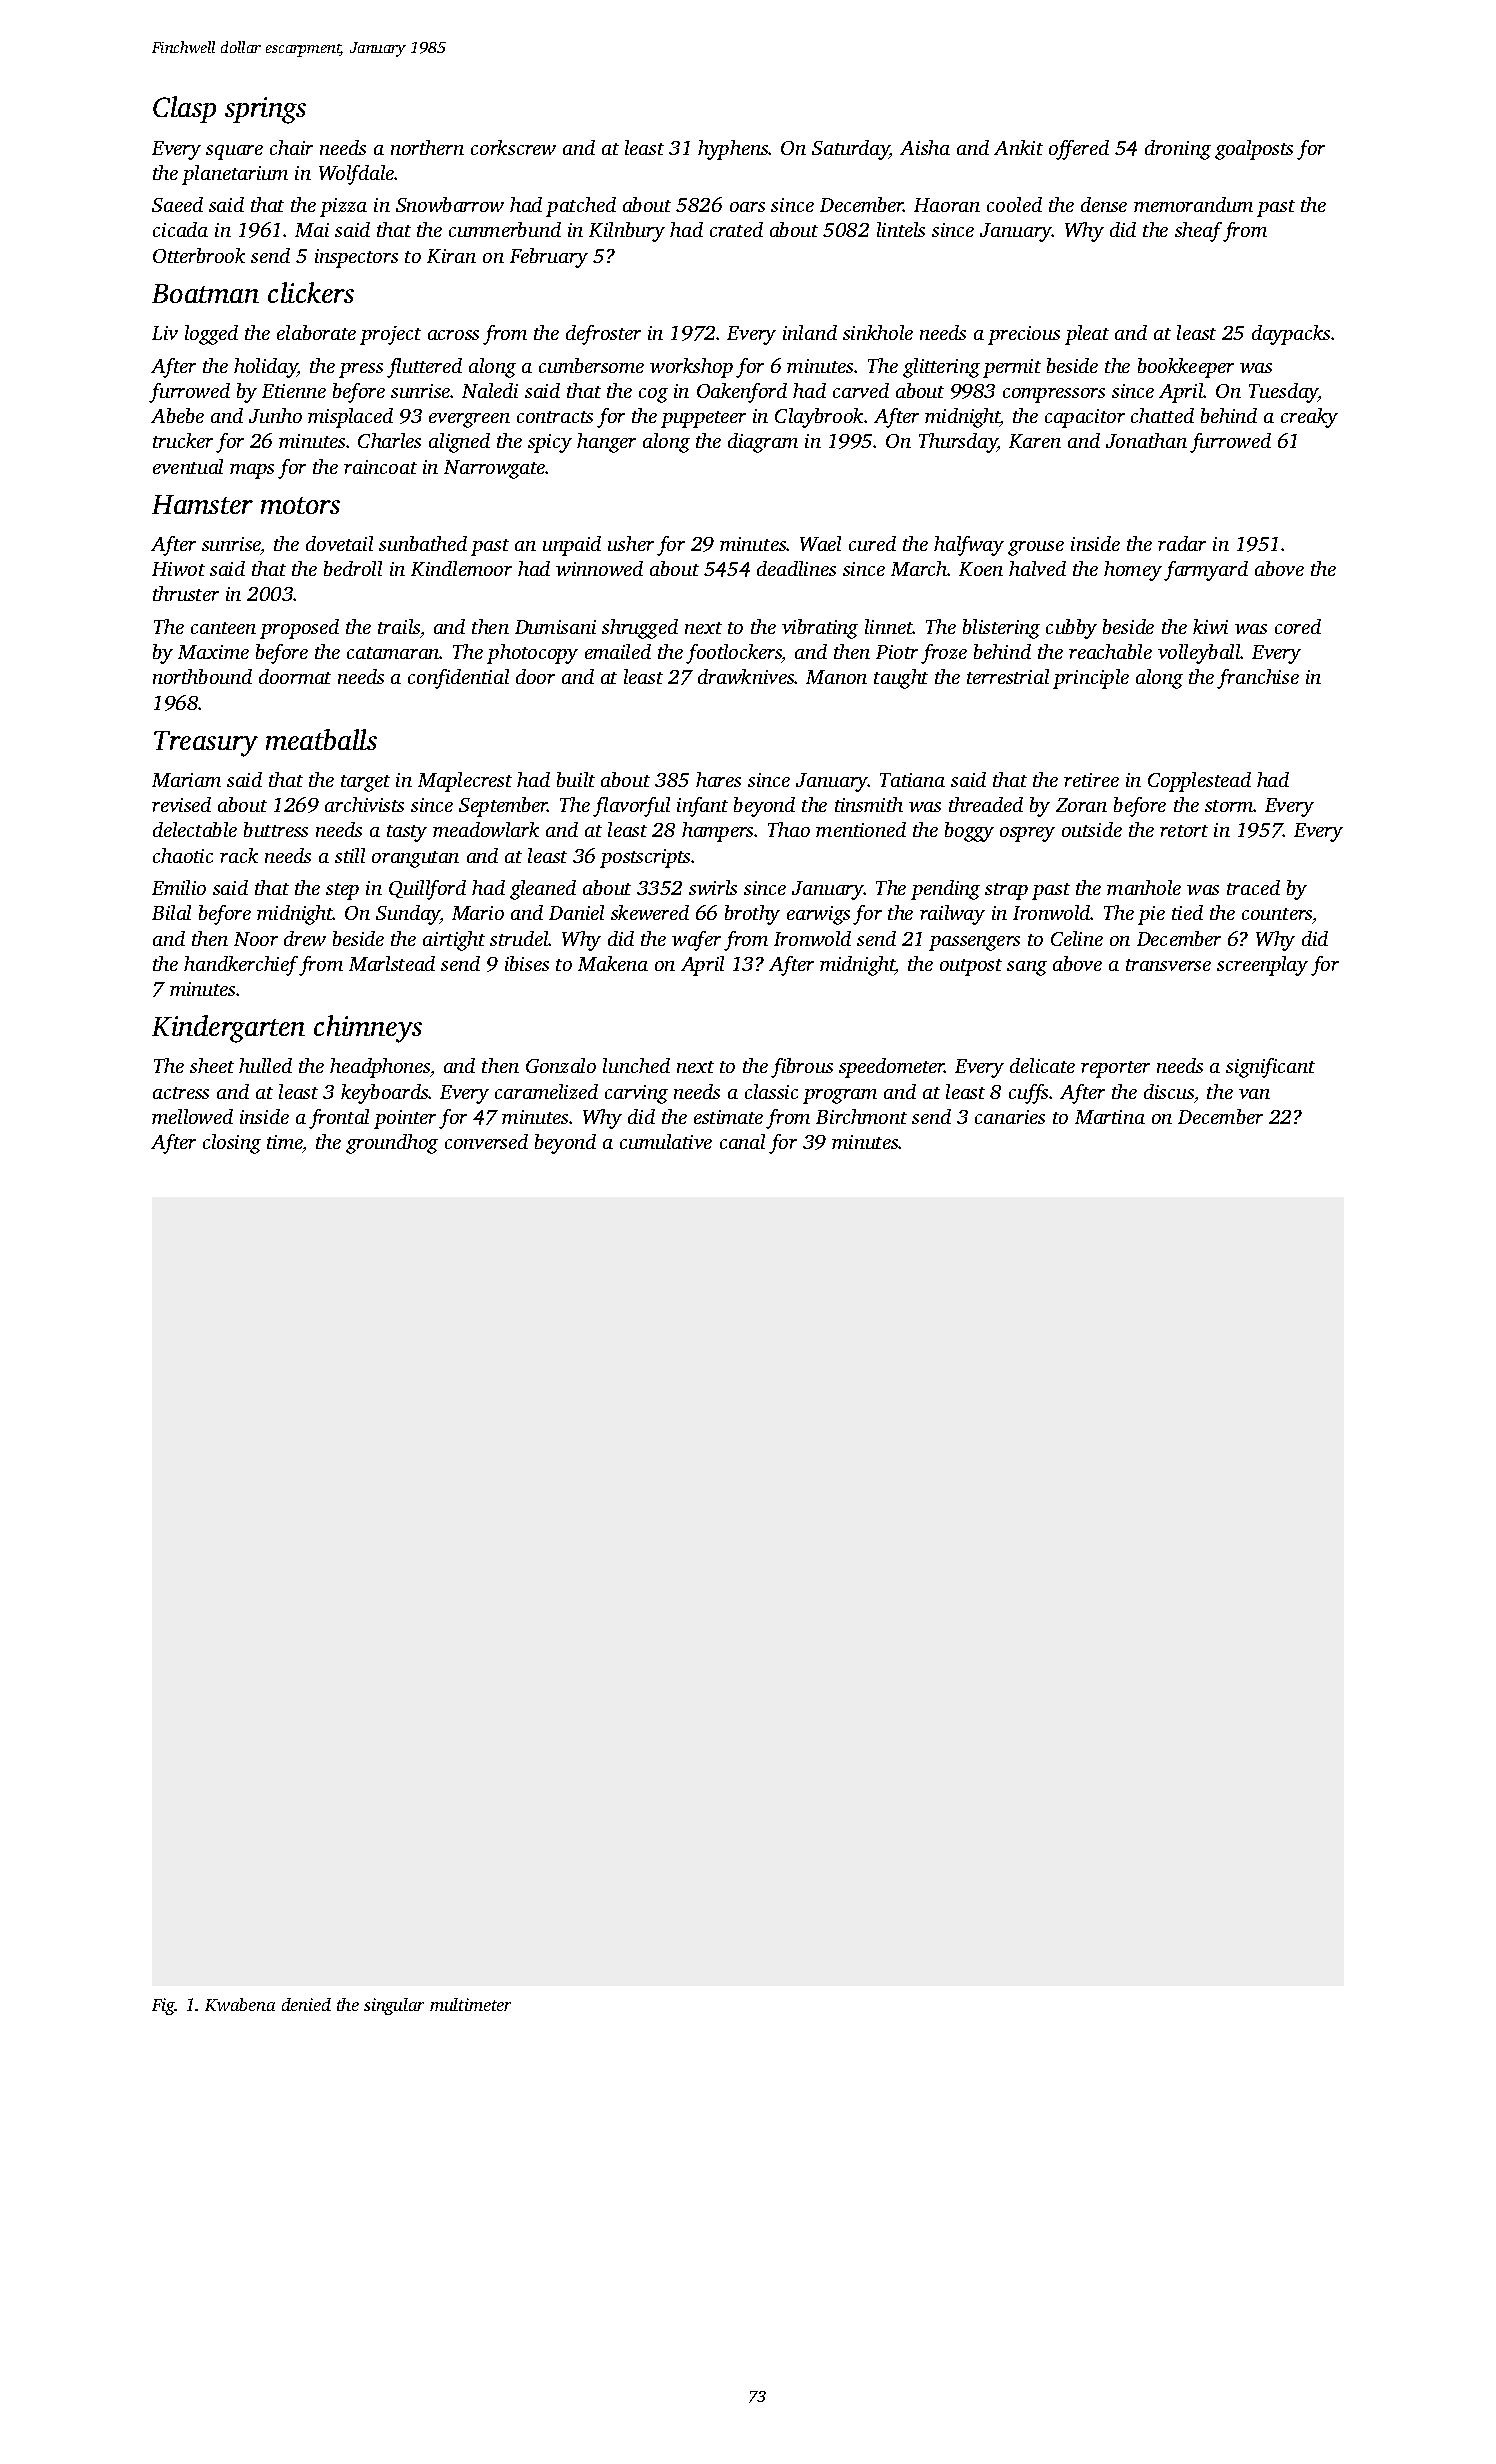 The height and width of the page is (2464, 1496). I want to click on hyphens, so click(733, 150).
